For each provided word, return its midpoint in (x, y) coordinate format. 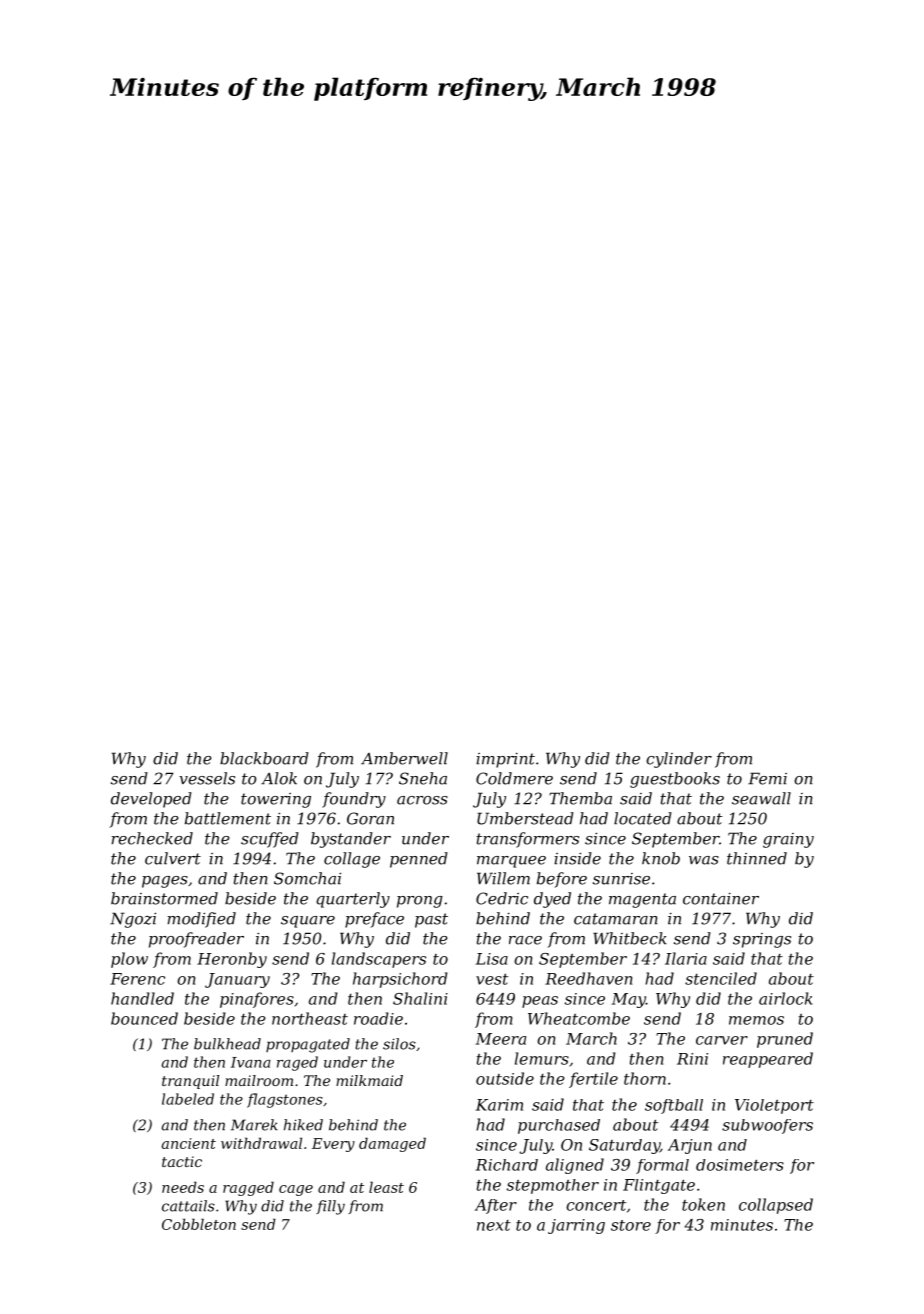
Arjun (690, 1146)
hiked (303, 1125)
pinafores (257, 1000)
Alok (279, 778)
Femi (767, 778)
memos (756, 1020)
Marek (254, 1125)
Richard (507, 1165)
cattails (188, 1206)
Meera (501, 1039)
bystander (351, 840)
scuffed (270, 840)
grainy (788, 840)
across (422, 800)
